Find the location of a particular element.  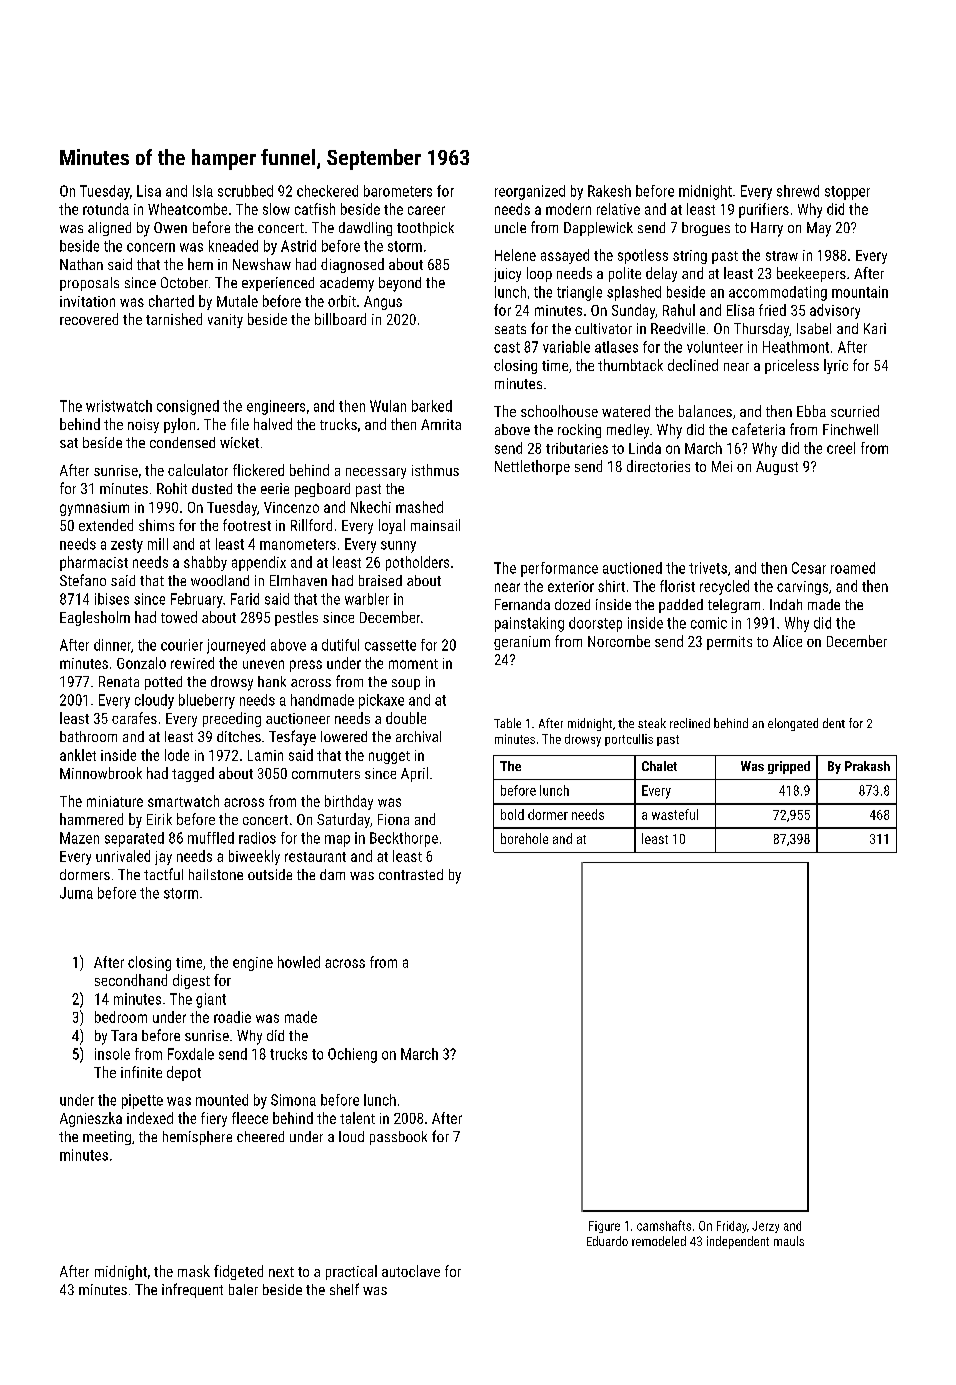

baler is located at coordinates (243, 1289).
